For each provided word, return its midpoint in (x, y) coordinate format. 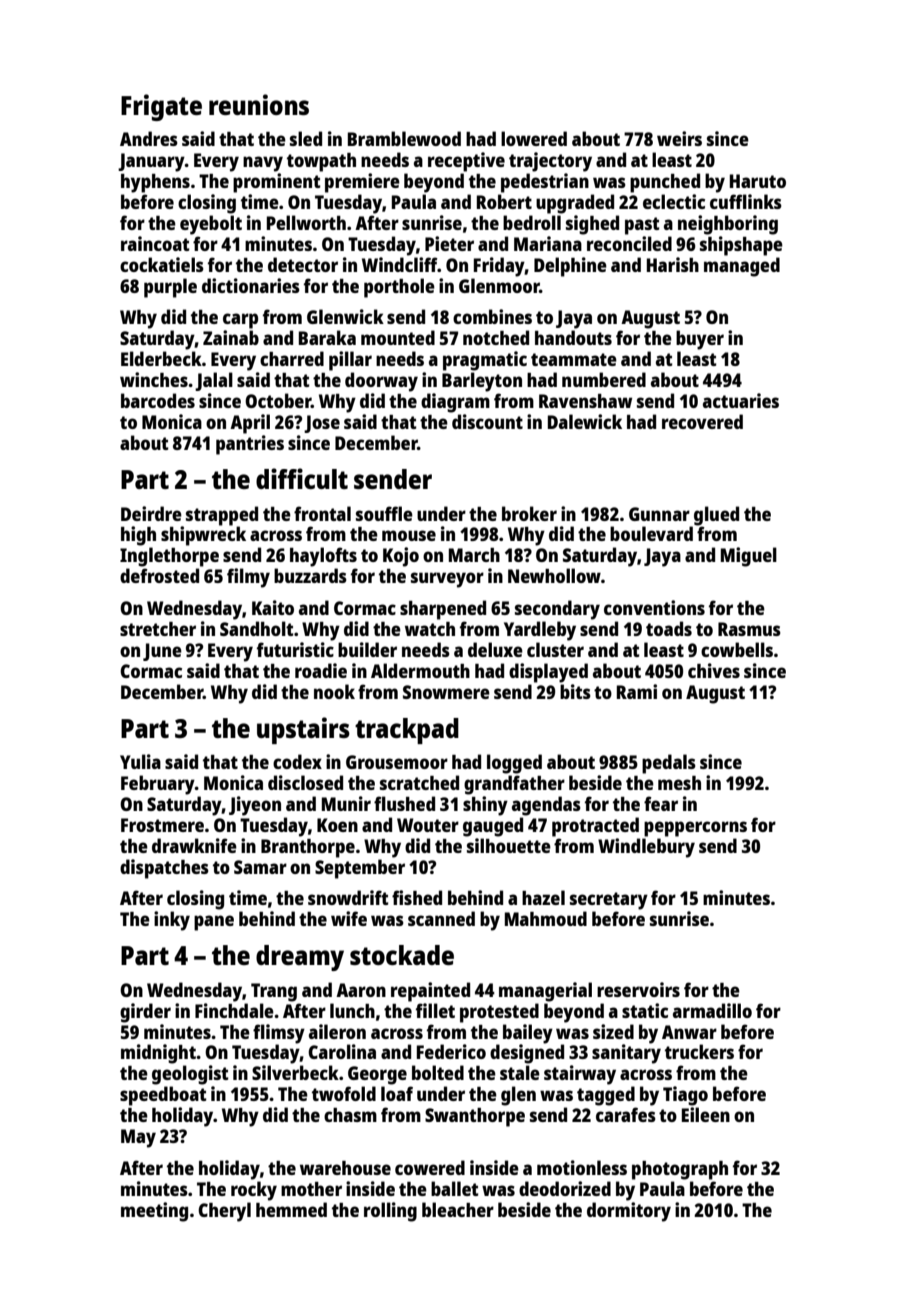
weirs (679, 138)
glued (716, 516)
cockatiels (162, 264)
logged (514, 764)
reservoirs (638, 989)
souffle (384, 513)
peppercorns (695, 829)
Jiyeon (255, 806)
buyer (700, 340)
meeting (154, 1212)
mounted (398, 337)
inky (172, 921)
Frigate (161, 107)
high (138, 536)
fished (417, 897)
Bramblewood (404, 138)
